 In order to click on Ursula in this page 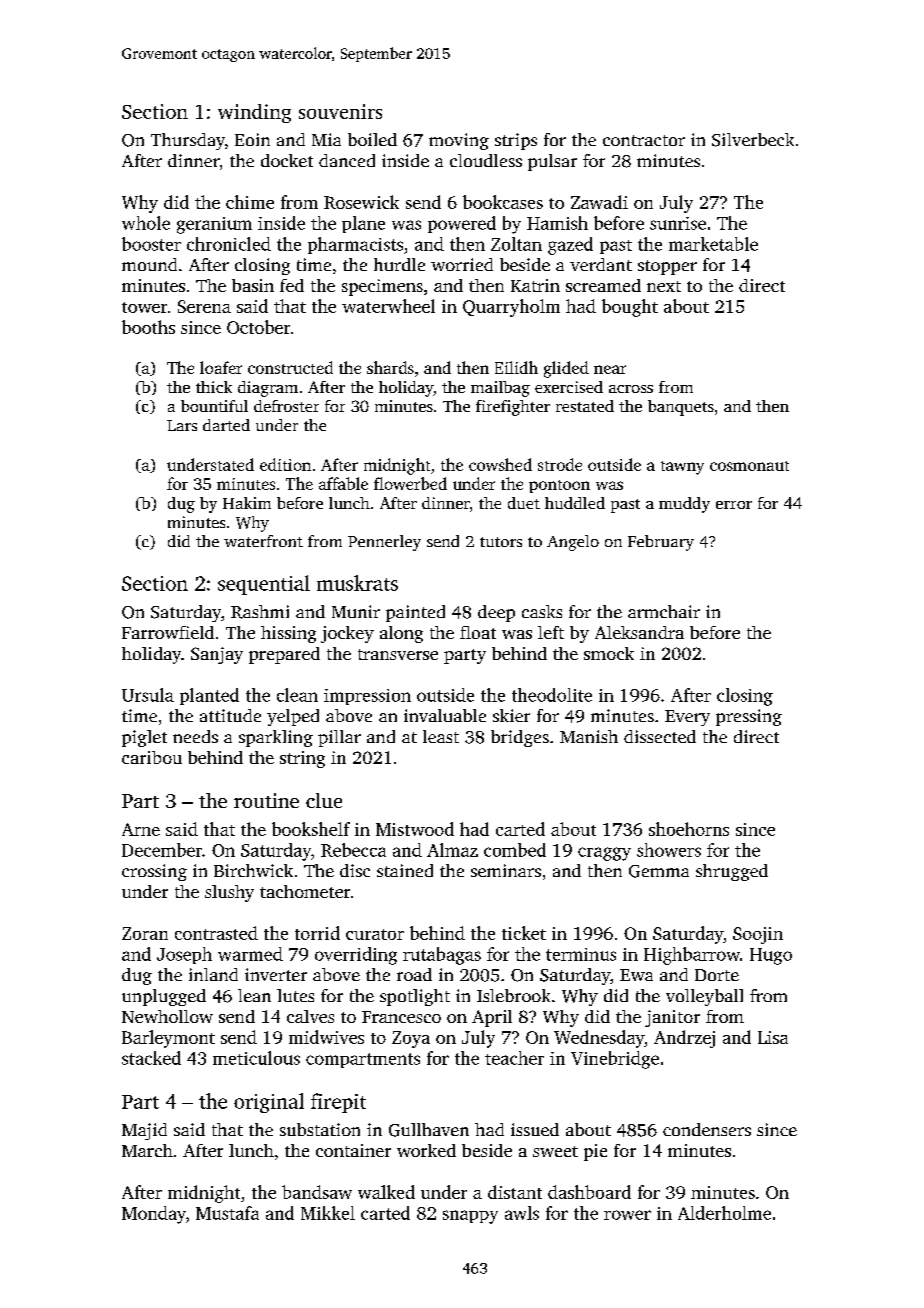, I will do `click(148, 695)`.
